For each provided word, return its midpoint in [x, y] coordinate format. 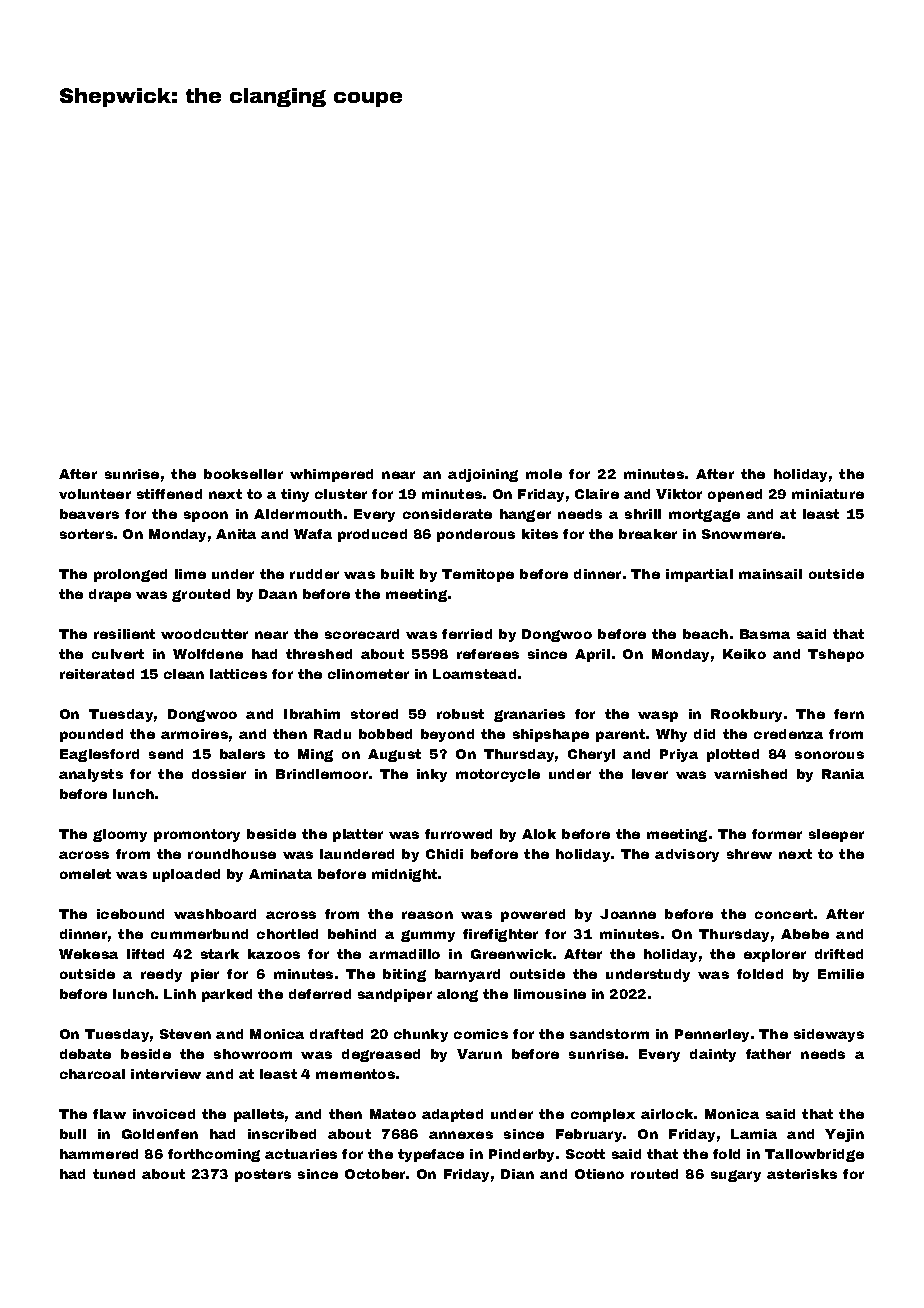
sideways [829, 1035]
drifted [839, 954]
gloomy [120, 835]
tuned [114, 1174]
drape [110, 595]
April [592, 655]
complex [603, 1115]
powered [533, 915]
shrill [643, 514]
